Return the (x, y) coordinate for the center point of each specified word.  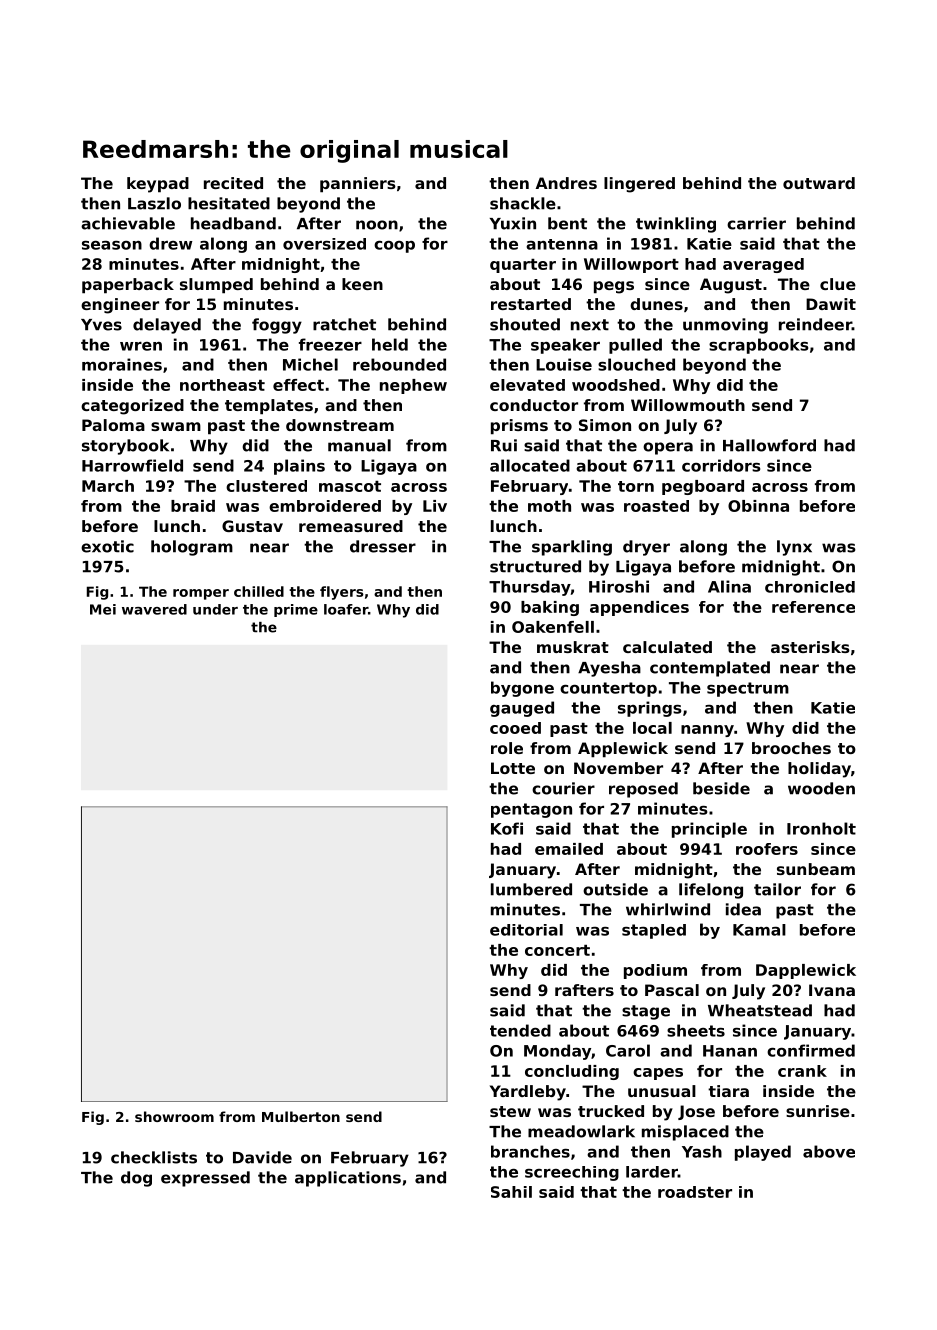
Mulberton (301, 1116)
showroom (174, 1116)
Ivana (832, 990)
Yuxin (513, 223)
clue (838, 284)
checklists (154, 1157)
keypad (158, 185)
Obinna (758, 506)
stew (510, 1111)
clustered (266, 486)
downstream (340, 425)
